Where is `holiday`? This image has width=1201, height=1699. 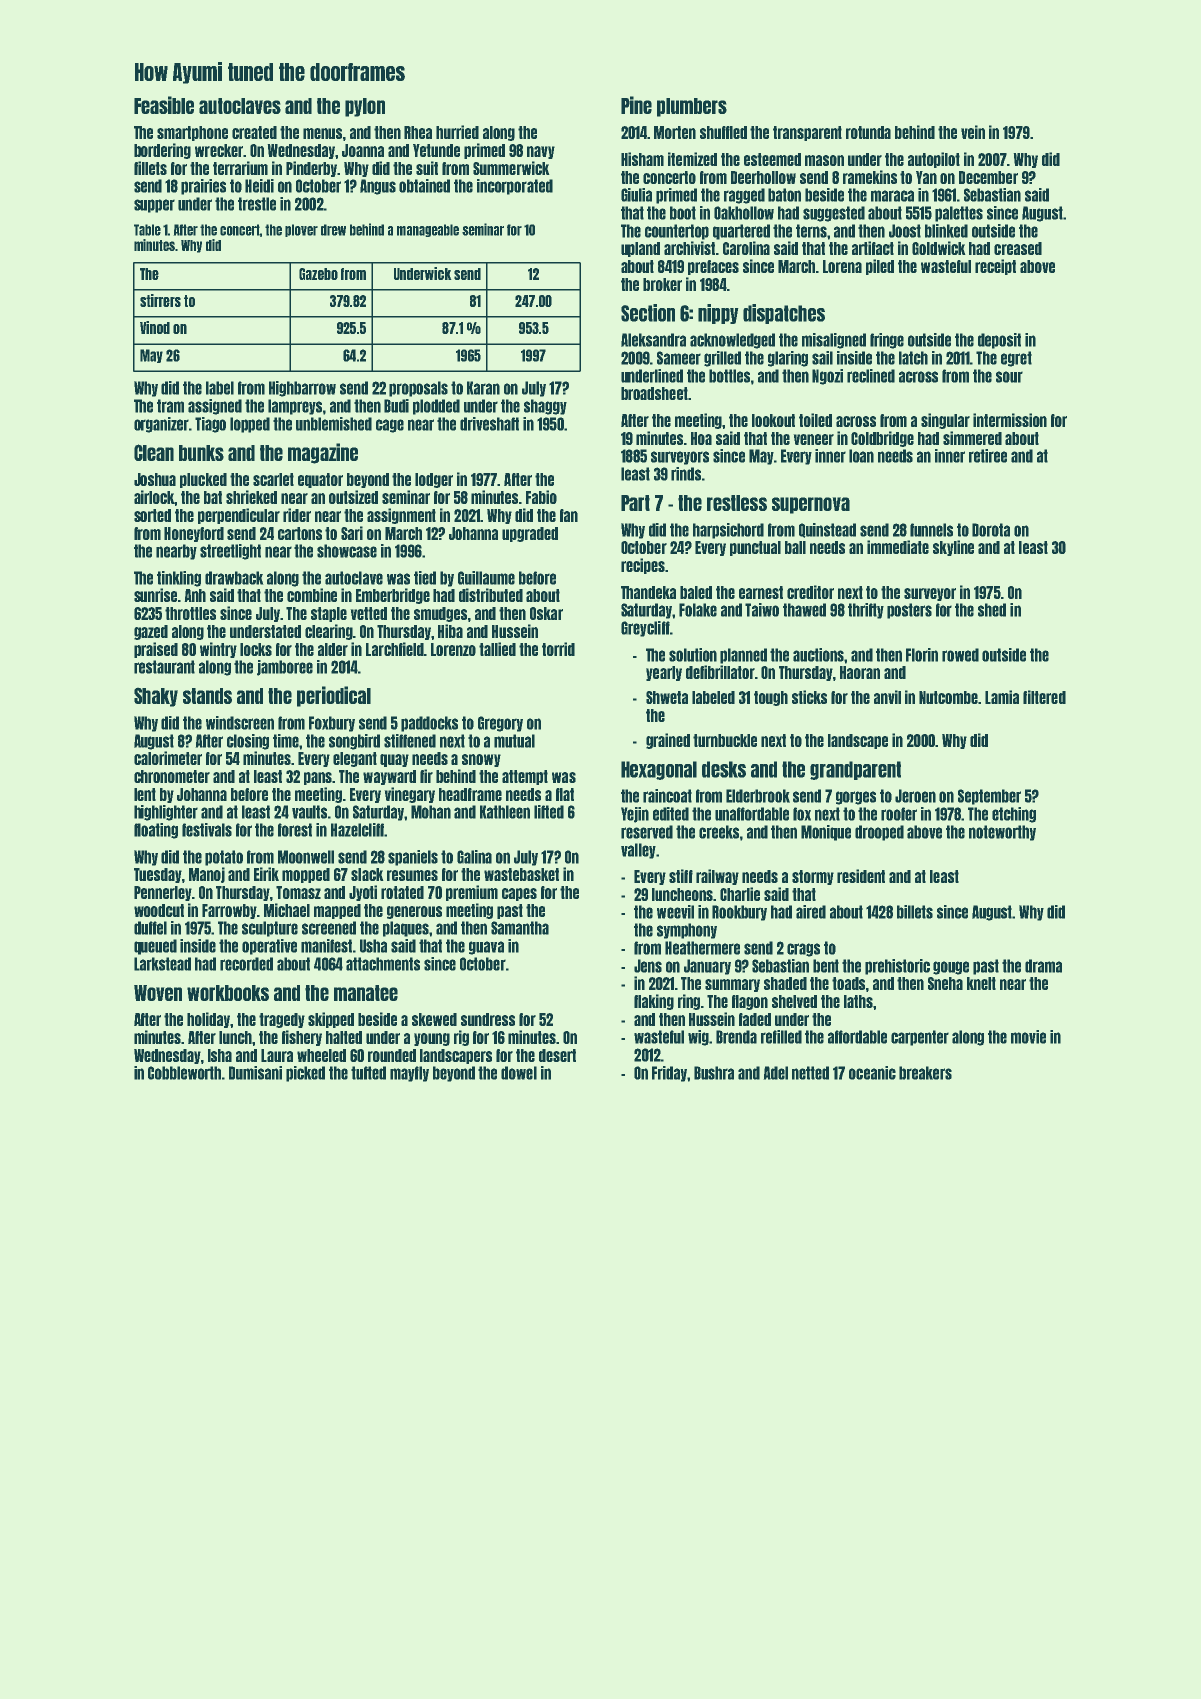
holiday is located at coordinates (209, 1020).
